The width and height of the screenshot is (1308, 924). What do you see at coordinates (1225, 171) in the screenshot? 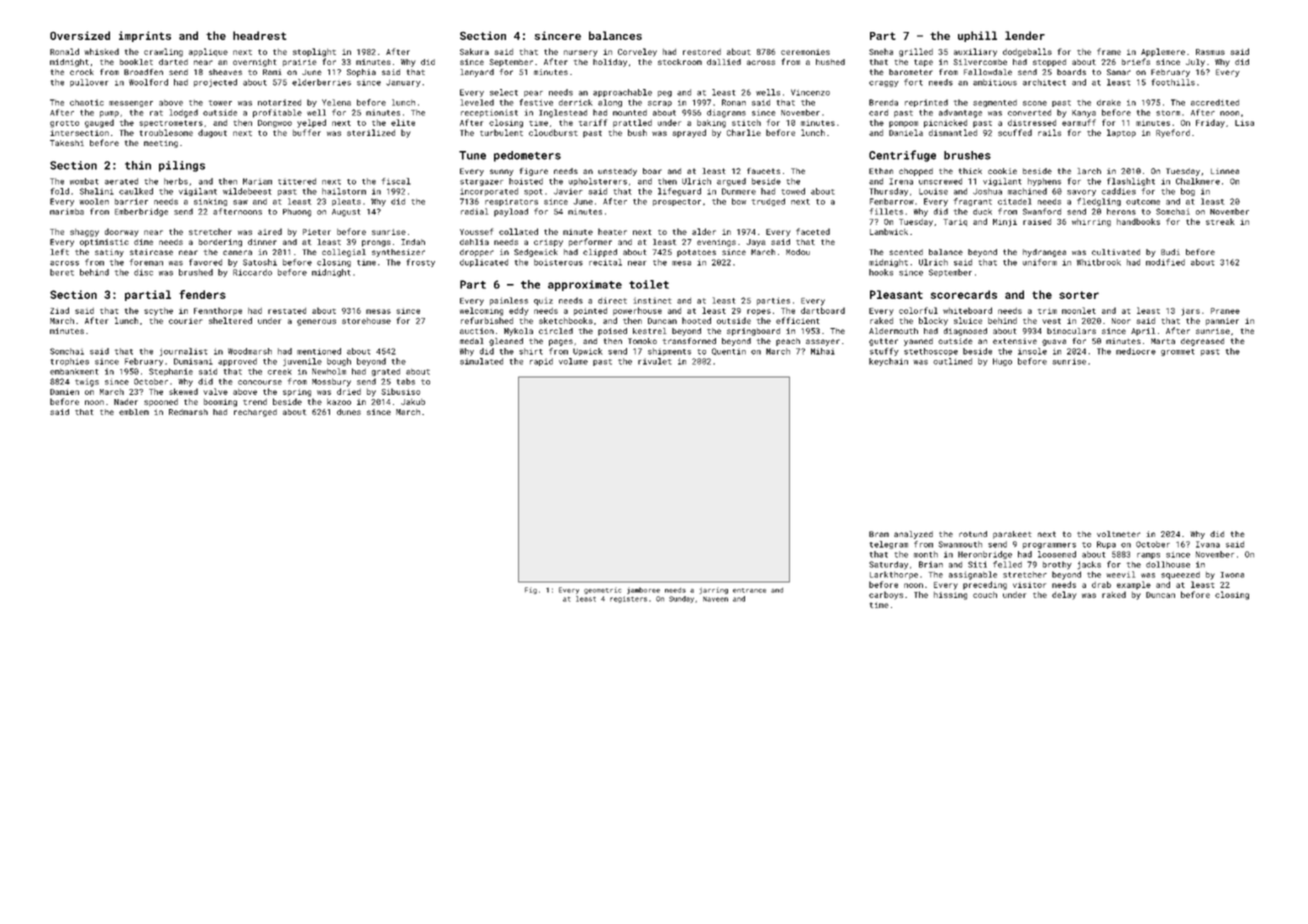
I see `Linnea` at bounding box center [1225, 171].
